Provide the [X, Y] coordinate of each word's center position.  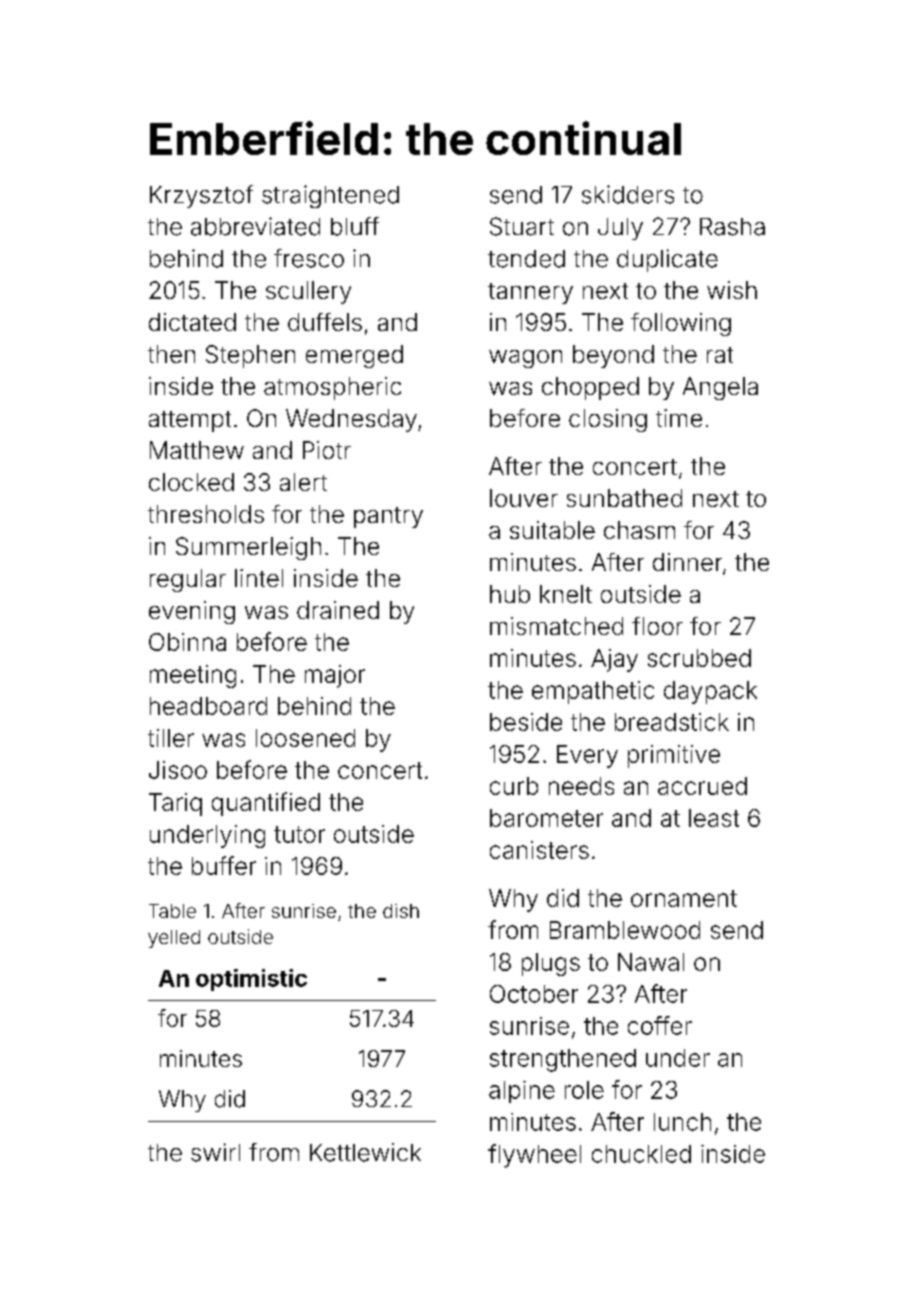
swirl [215, 1152]
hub [510, 594]
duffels [325, 322]
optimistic [251, 980]
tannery [530, 293]
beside [526, 722]
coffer [660, 1025]
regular [188, 580]
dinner [687, 562]
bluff [355, 226]
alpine [522, 1092]
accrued [702, 786]
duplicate [667, 260]
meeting [193, 676]
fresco [309, 258]
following [681, 324]
